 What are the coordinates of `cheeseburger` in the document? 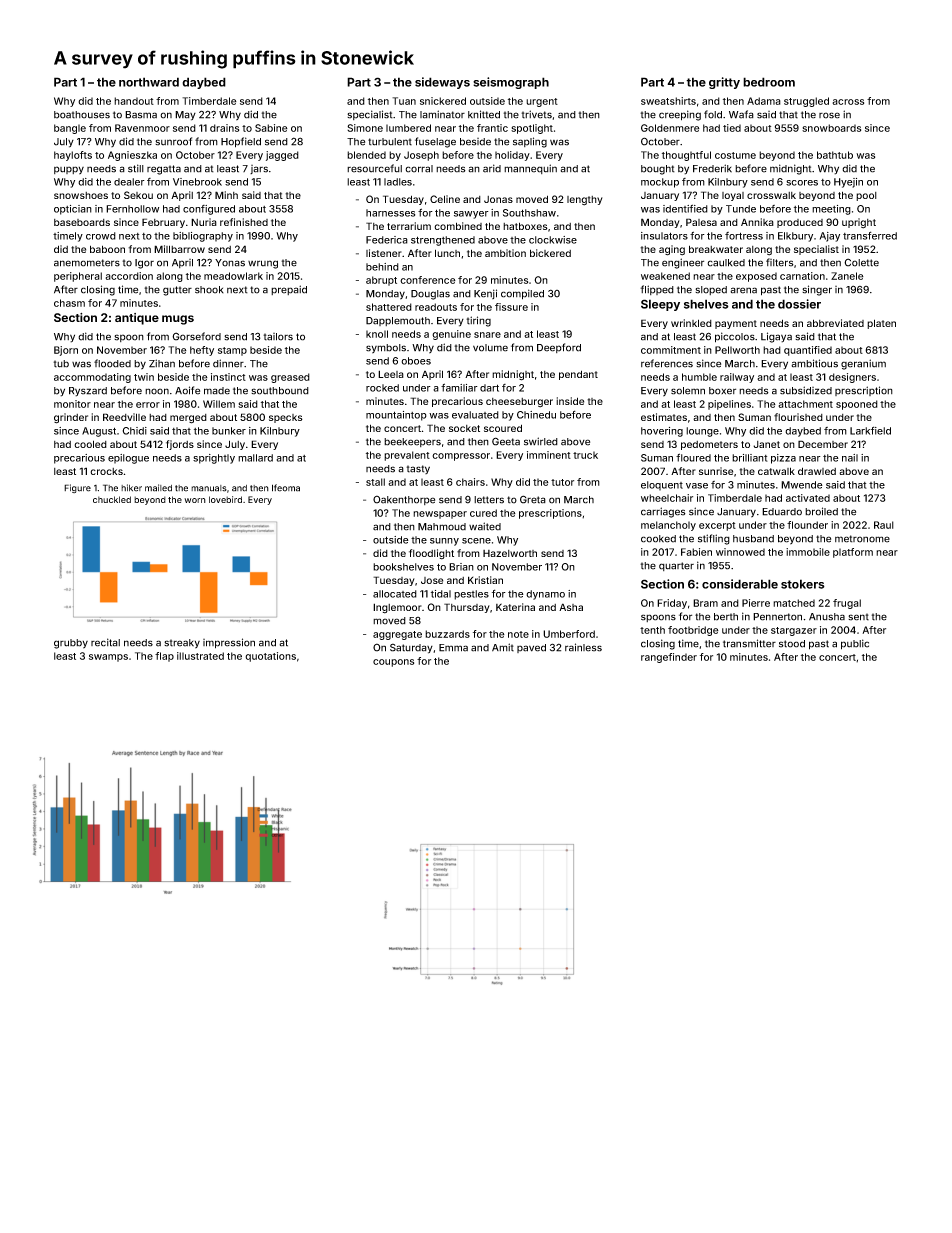 It's located at (519, 403).
